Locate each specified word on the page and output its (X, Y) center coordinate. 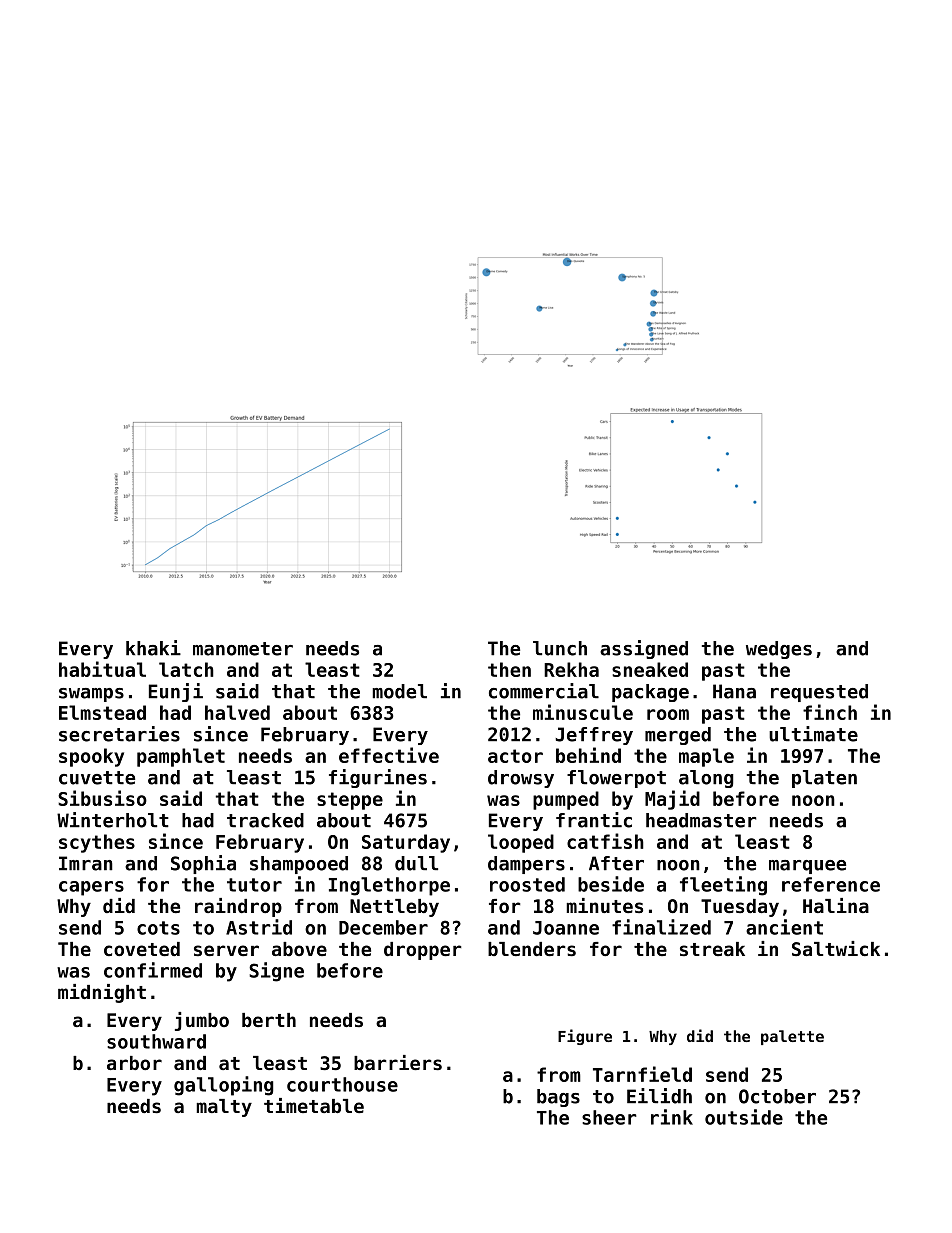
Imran (86, 863)
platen (824, 779)
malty (224, 1108)
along (706, 779)
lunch (560, 648)
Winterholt (113, 820)
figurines (378, 778)
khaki (153, 648)
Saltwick (836, 948)
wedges (779, 650)
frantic (594, 820)
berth (269, 1020)
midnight (102, 993)
